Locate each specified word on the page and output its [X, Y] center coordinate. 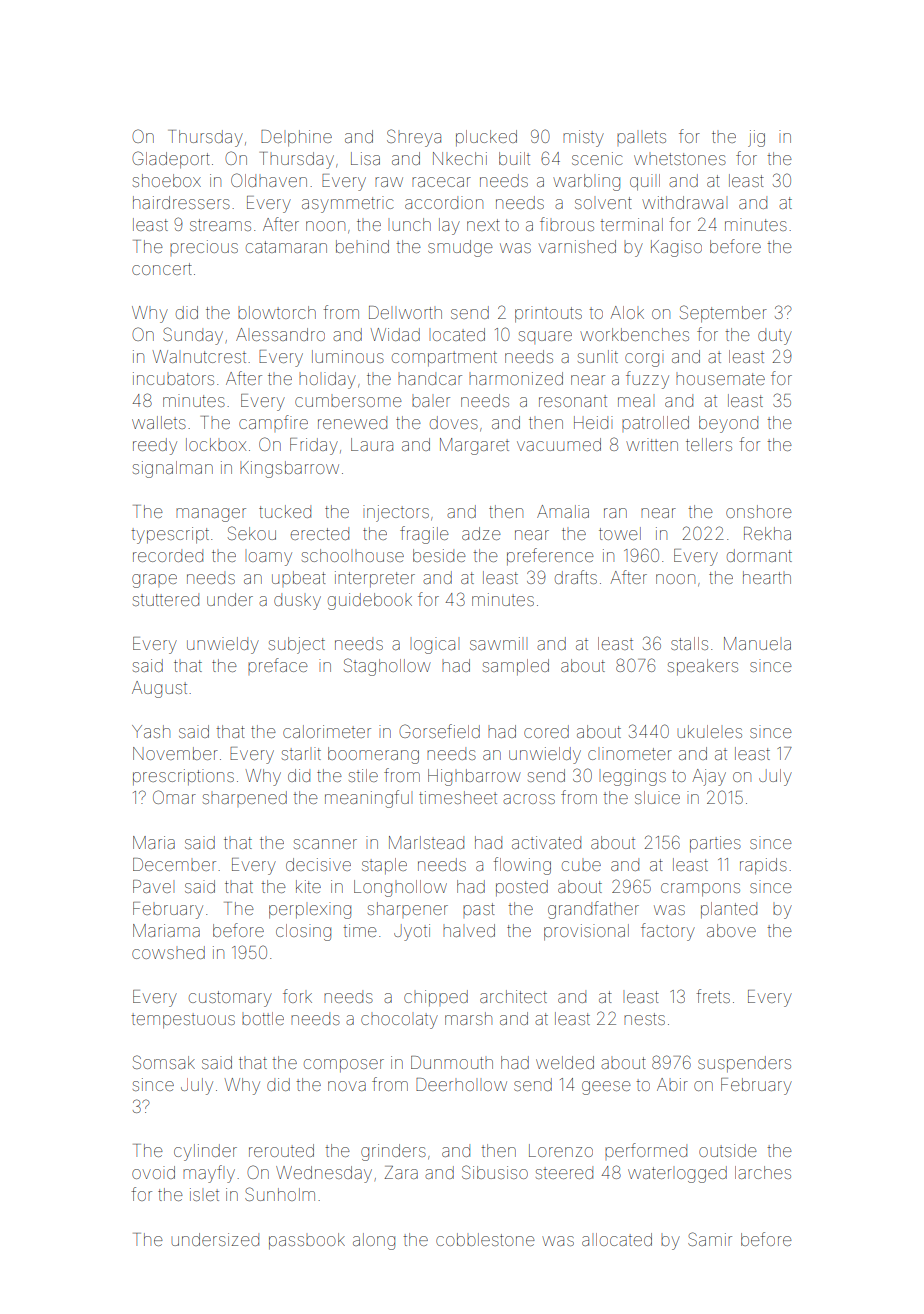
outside [728, 1150]
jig [756, 138]
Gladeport [171, 160]
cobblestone [485, 1239]
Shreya [414, 138]
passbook [307, 1241]
